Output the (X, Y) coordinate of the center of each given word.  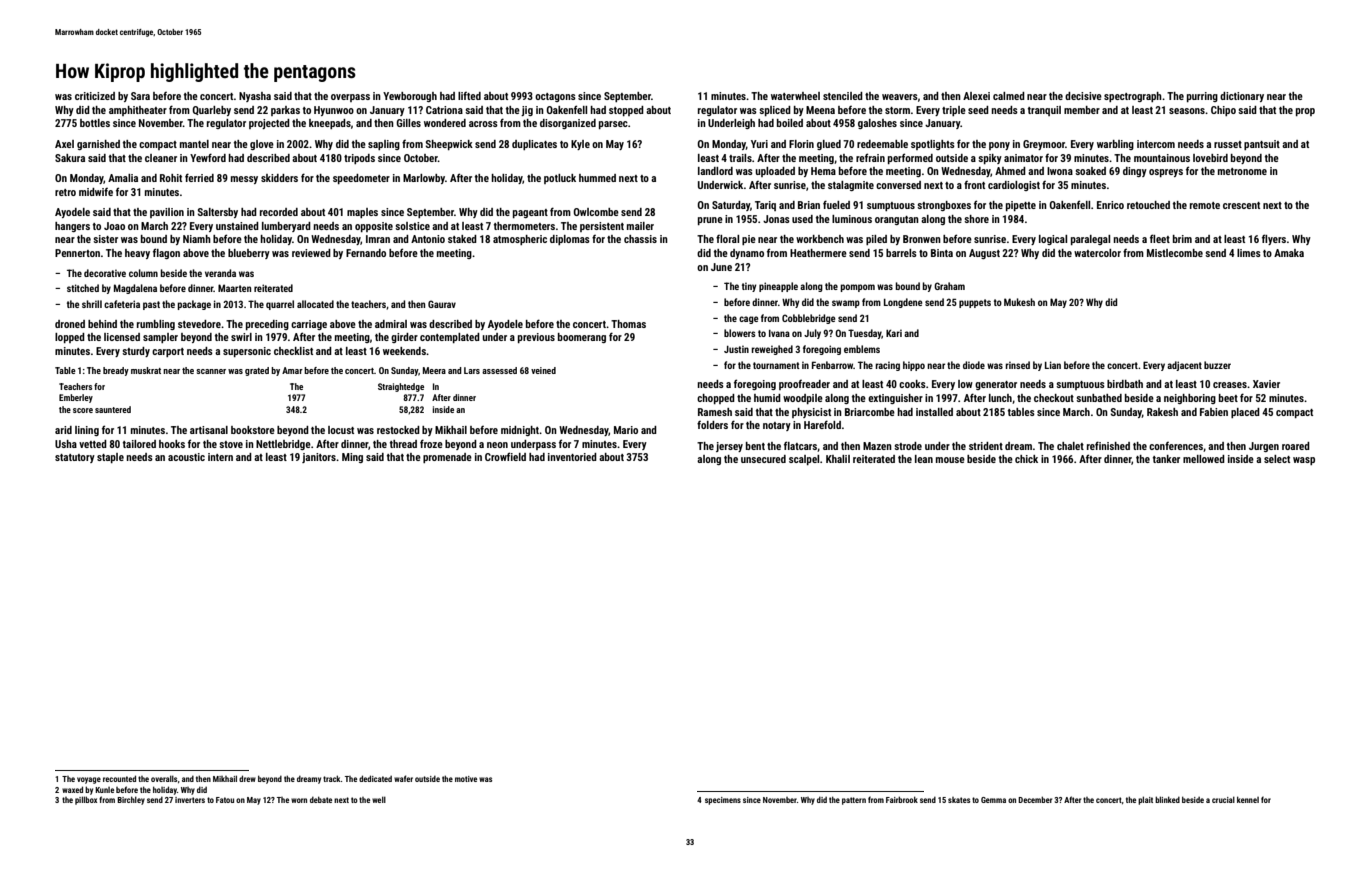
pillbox (86, 800)
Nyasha (255, 97)
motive (466, 779)
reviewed (311, 253)
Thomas (628, 324)
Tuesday (865, 334)
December (1035, 799)
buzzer (1217, 365)
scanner (211, 371)
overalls (164, 778)
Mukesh (1019, 302)
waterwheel (795, 96)
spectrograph (1133, 97)
